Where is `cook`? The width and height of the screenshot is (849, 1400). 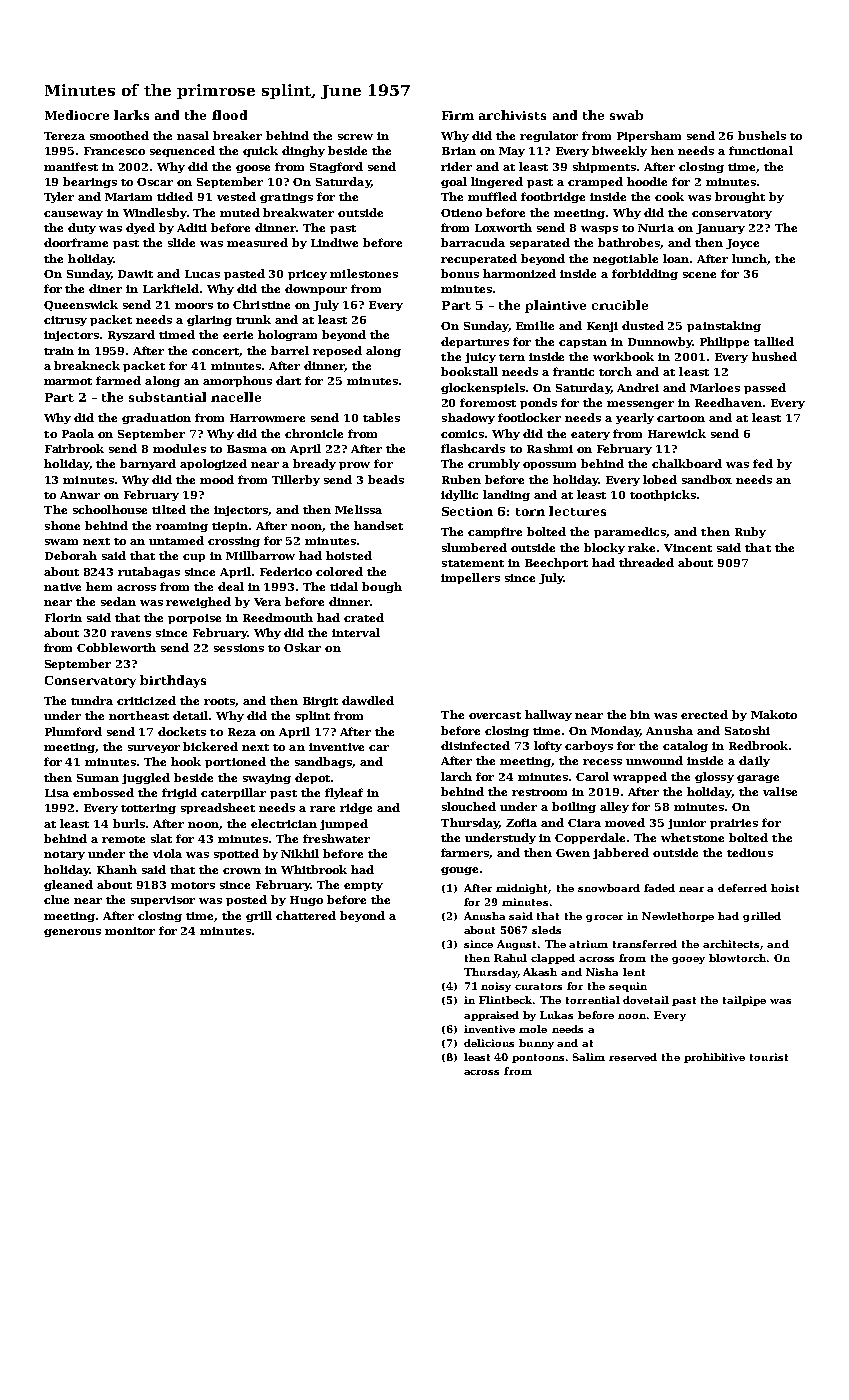 cook is located at coordinates (669, 196).
